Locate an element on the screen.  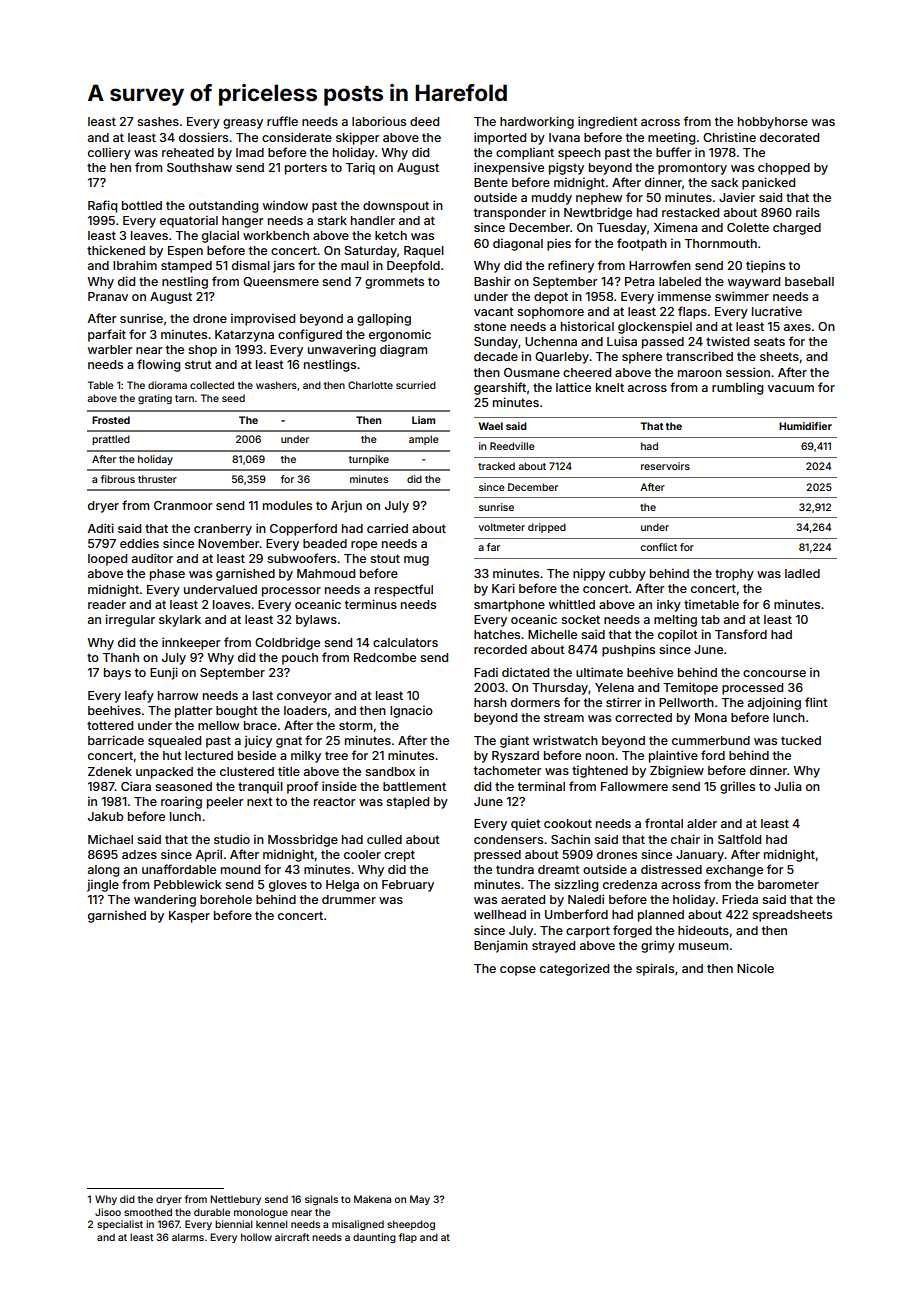
forged is located at coordinates (632, 931).
